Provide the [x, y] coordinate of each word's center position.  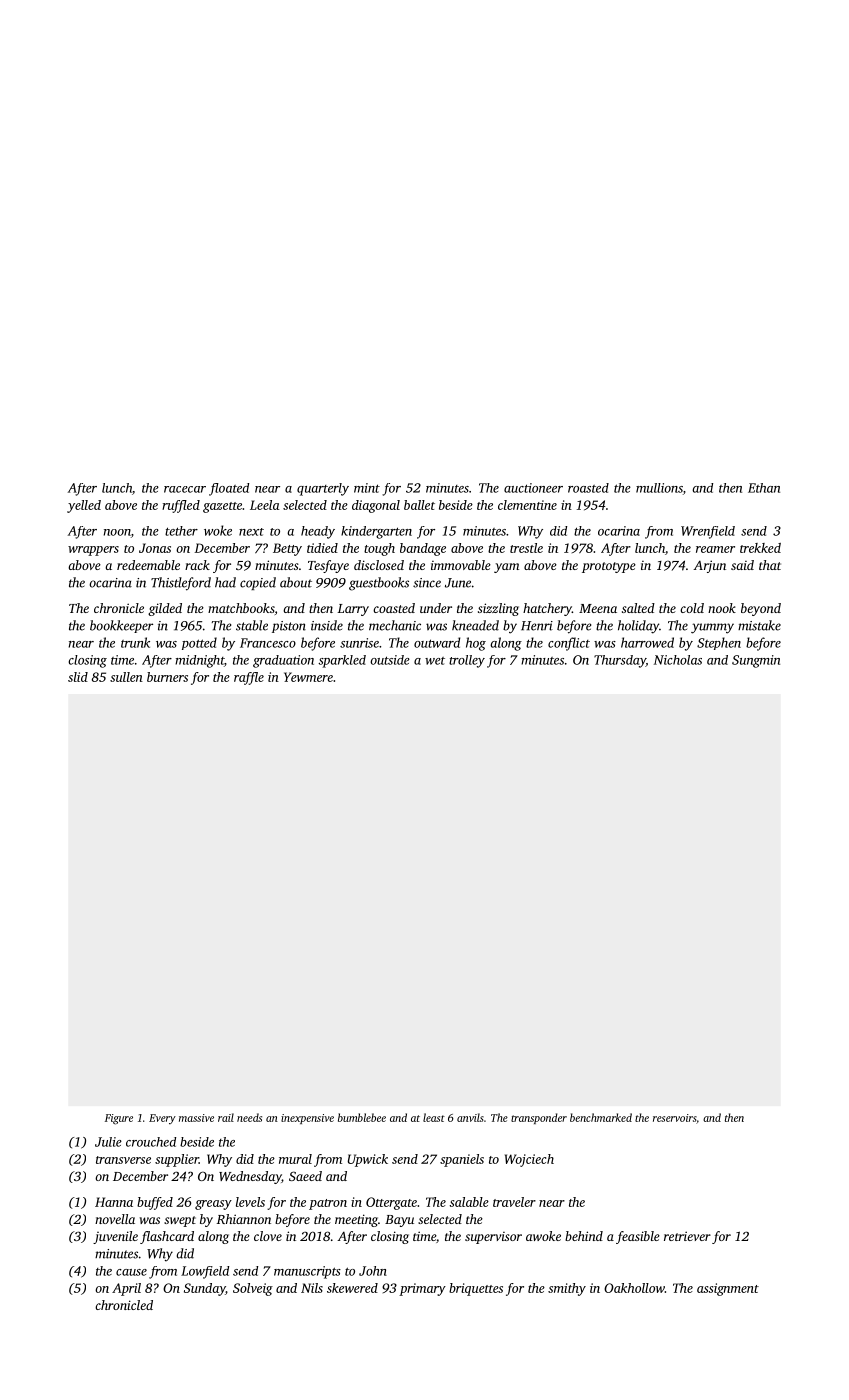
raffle [249, 678]
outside [390, 660]
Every [162, 1119]
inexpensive [307, 1119]
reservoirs [674, 1118]
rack [197, 565]
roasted [588, 488]
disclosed [379, 565]
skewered [352, 1288]
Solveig [253, 1289]
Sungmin [756, 661]
